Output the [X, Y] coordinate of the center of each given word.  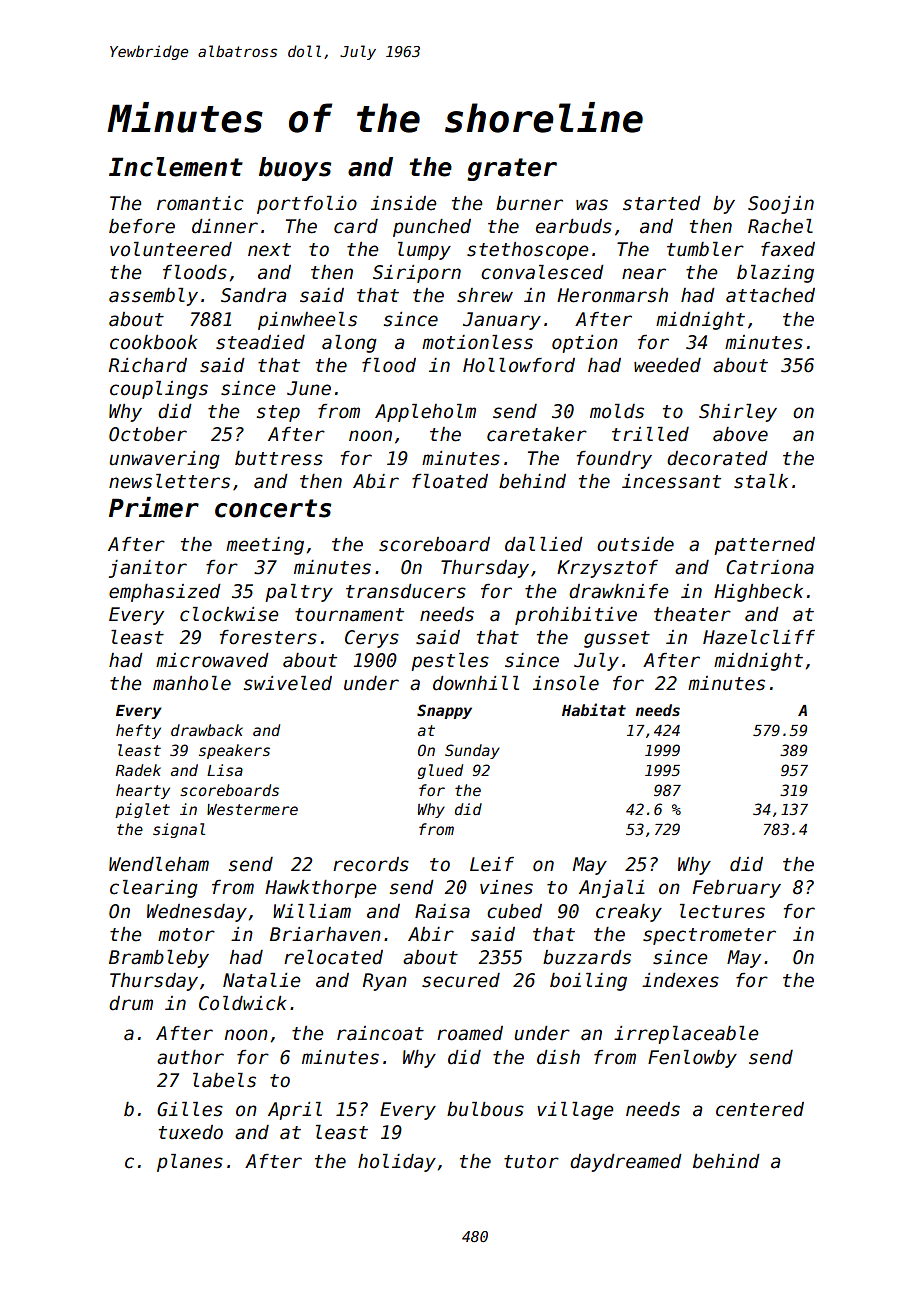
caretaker [537, 434]
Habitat [594, 709]
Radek [138, 770]
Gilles [190, 1109]
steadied [260, 342]
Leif [492, 864]
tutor [531, 1162]
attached [770, 295]
